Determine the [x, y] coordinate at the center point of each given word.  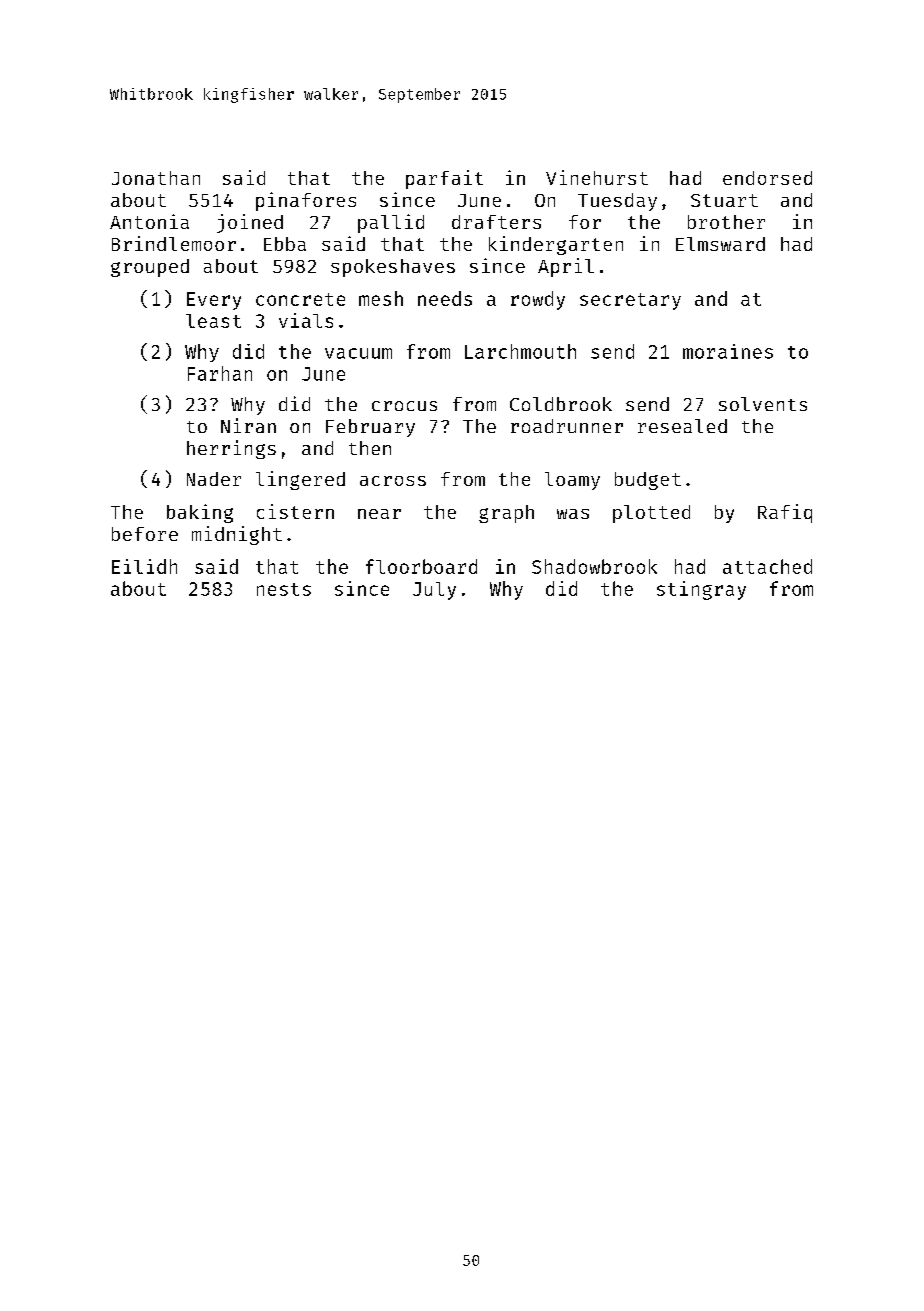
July [434, 591]
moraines [728, 351]
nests [284, 589]
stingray [701, 590]
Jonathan [156, 178]
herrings [231, 449]
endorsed [767, 178]
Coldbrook [561, 404]
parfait [444, 179]
